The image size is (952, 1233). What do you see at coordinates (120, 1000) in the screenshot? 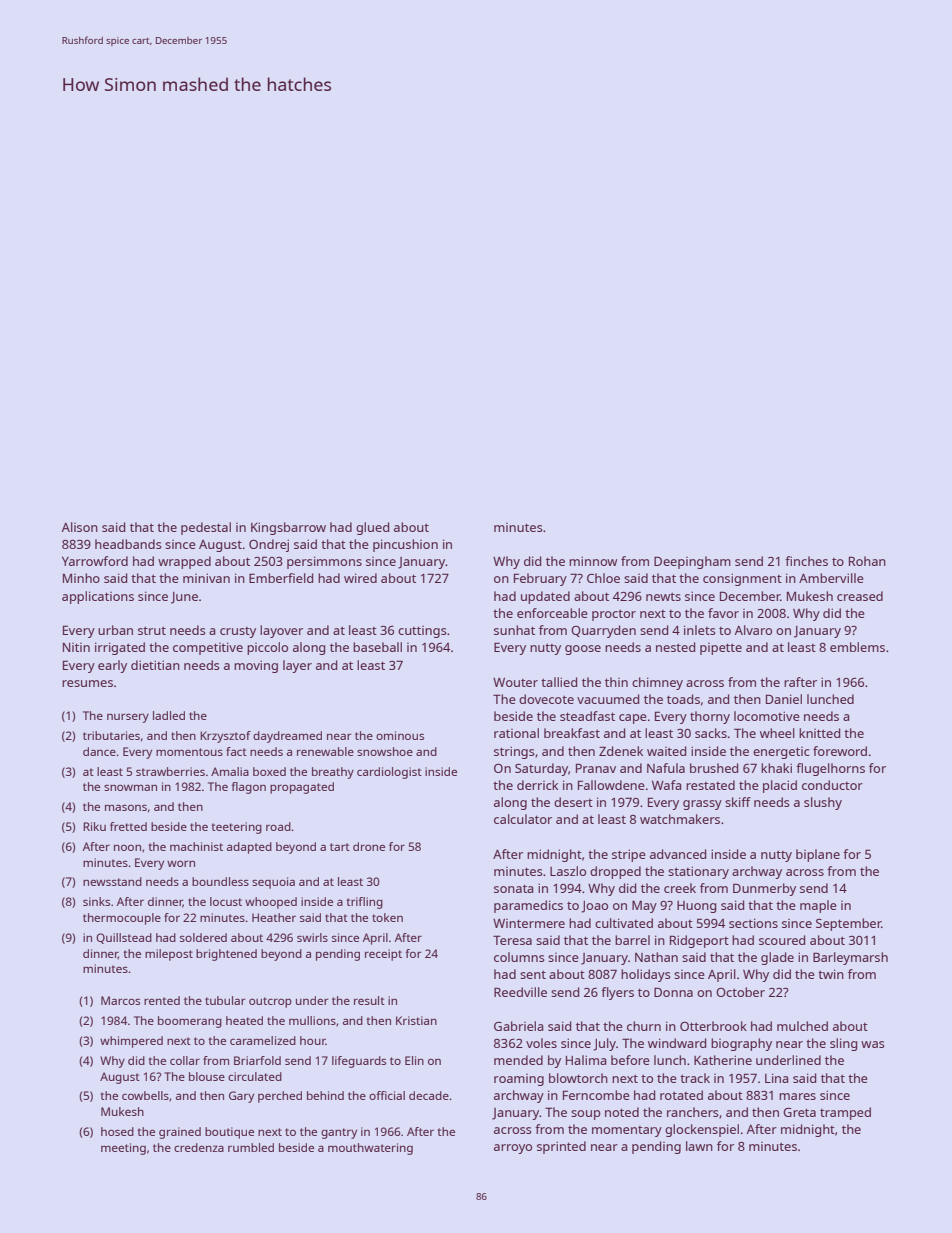
I see `Marcos` at bounding box center [120, 1000].
